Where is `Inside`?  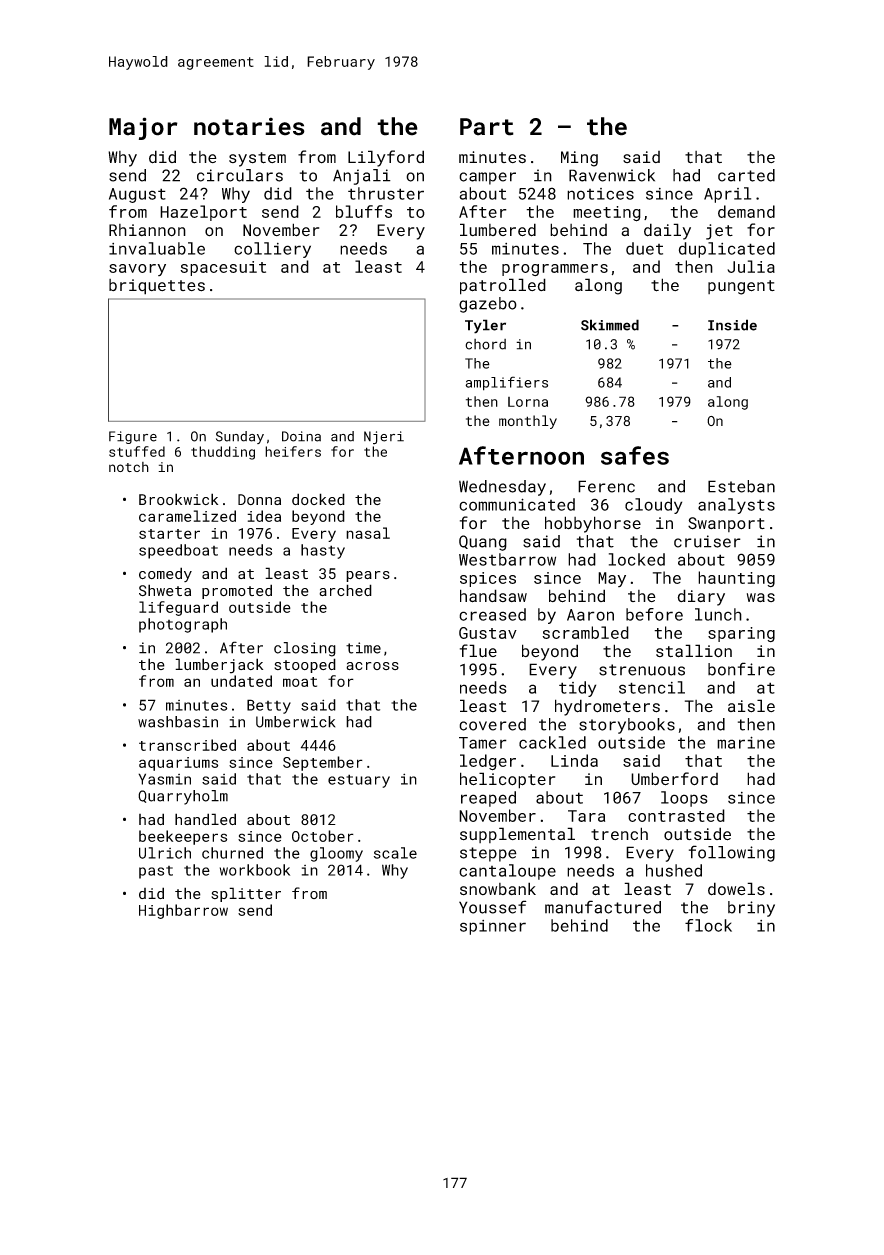 Inside is located at coordinates (732, 325).
